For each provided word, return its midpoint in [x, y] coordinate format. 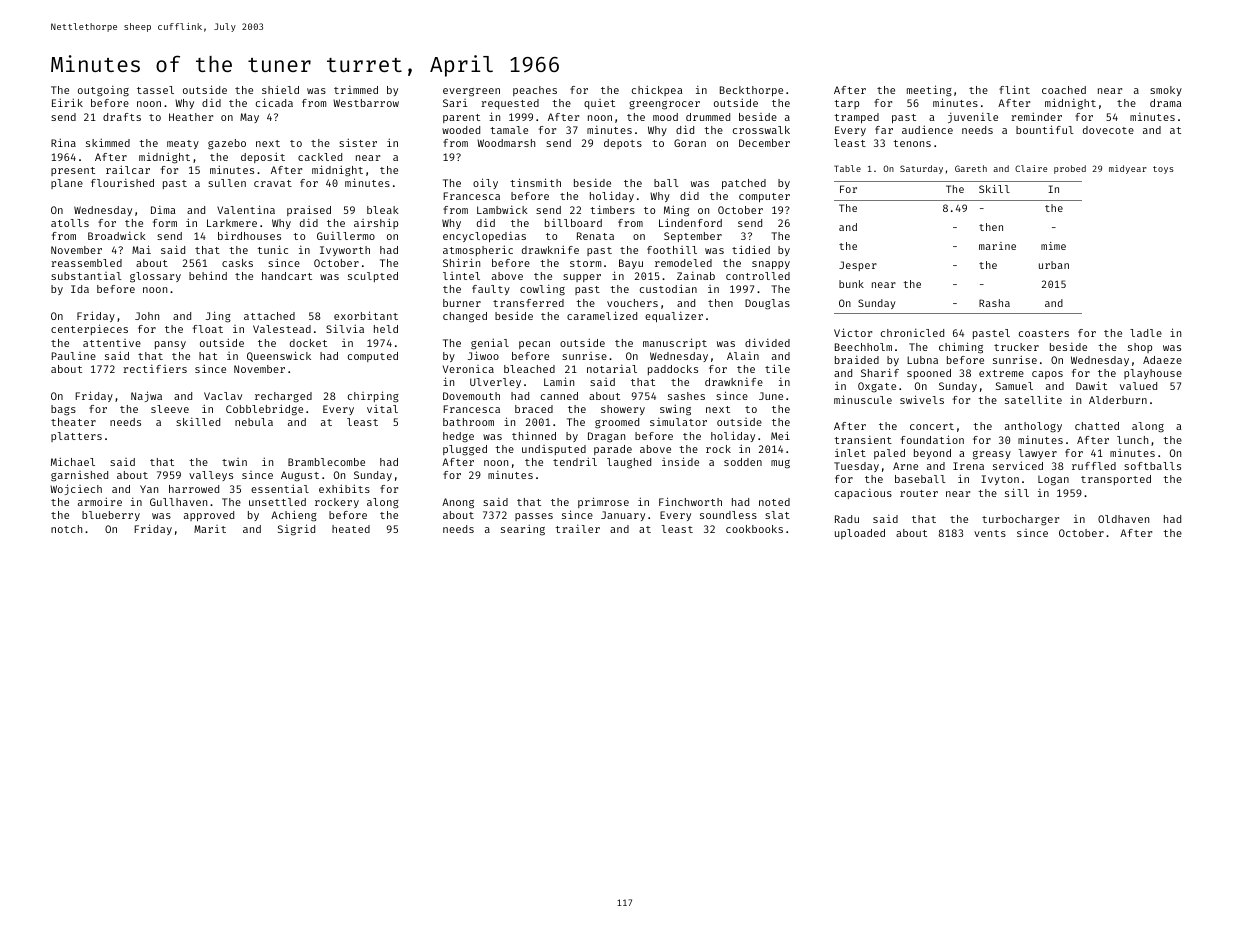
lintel [461, 276]
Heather [191, 117]
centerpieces [89, 329]
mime [1053, 246]
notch [66, 529]
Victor [853, 332]
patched [744, 184]
